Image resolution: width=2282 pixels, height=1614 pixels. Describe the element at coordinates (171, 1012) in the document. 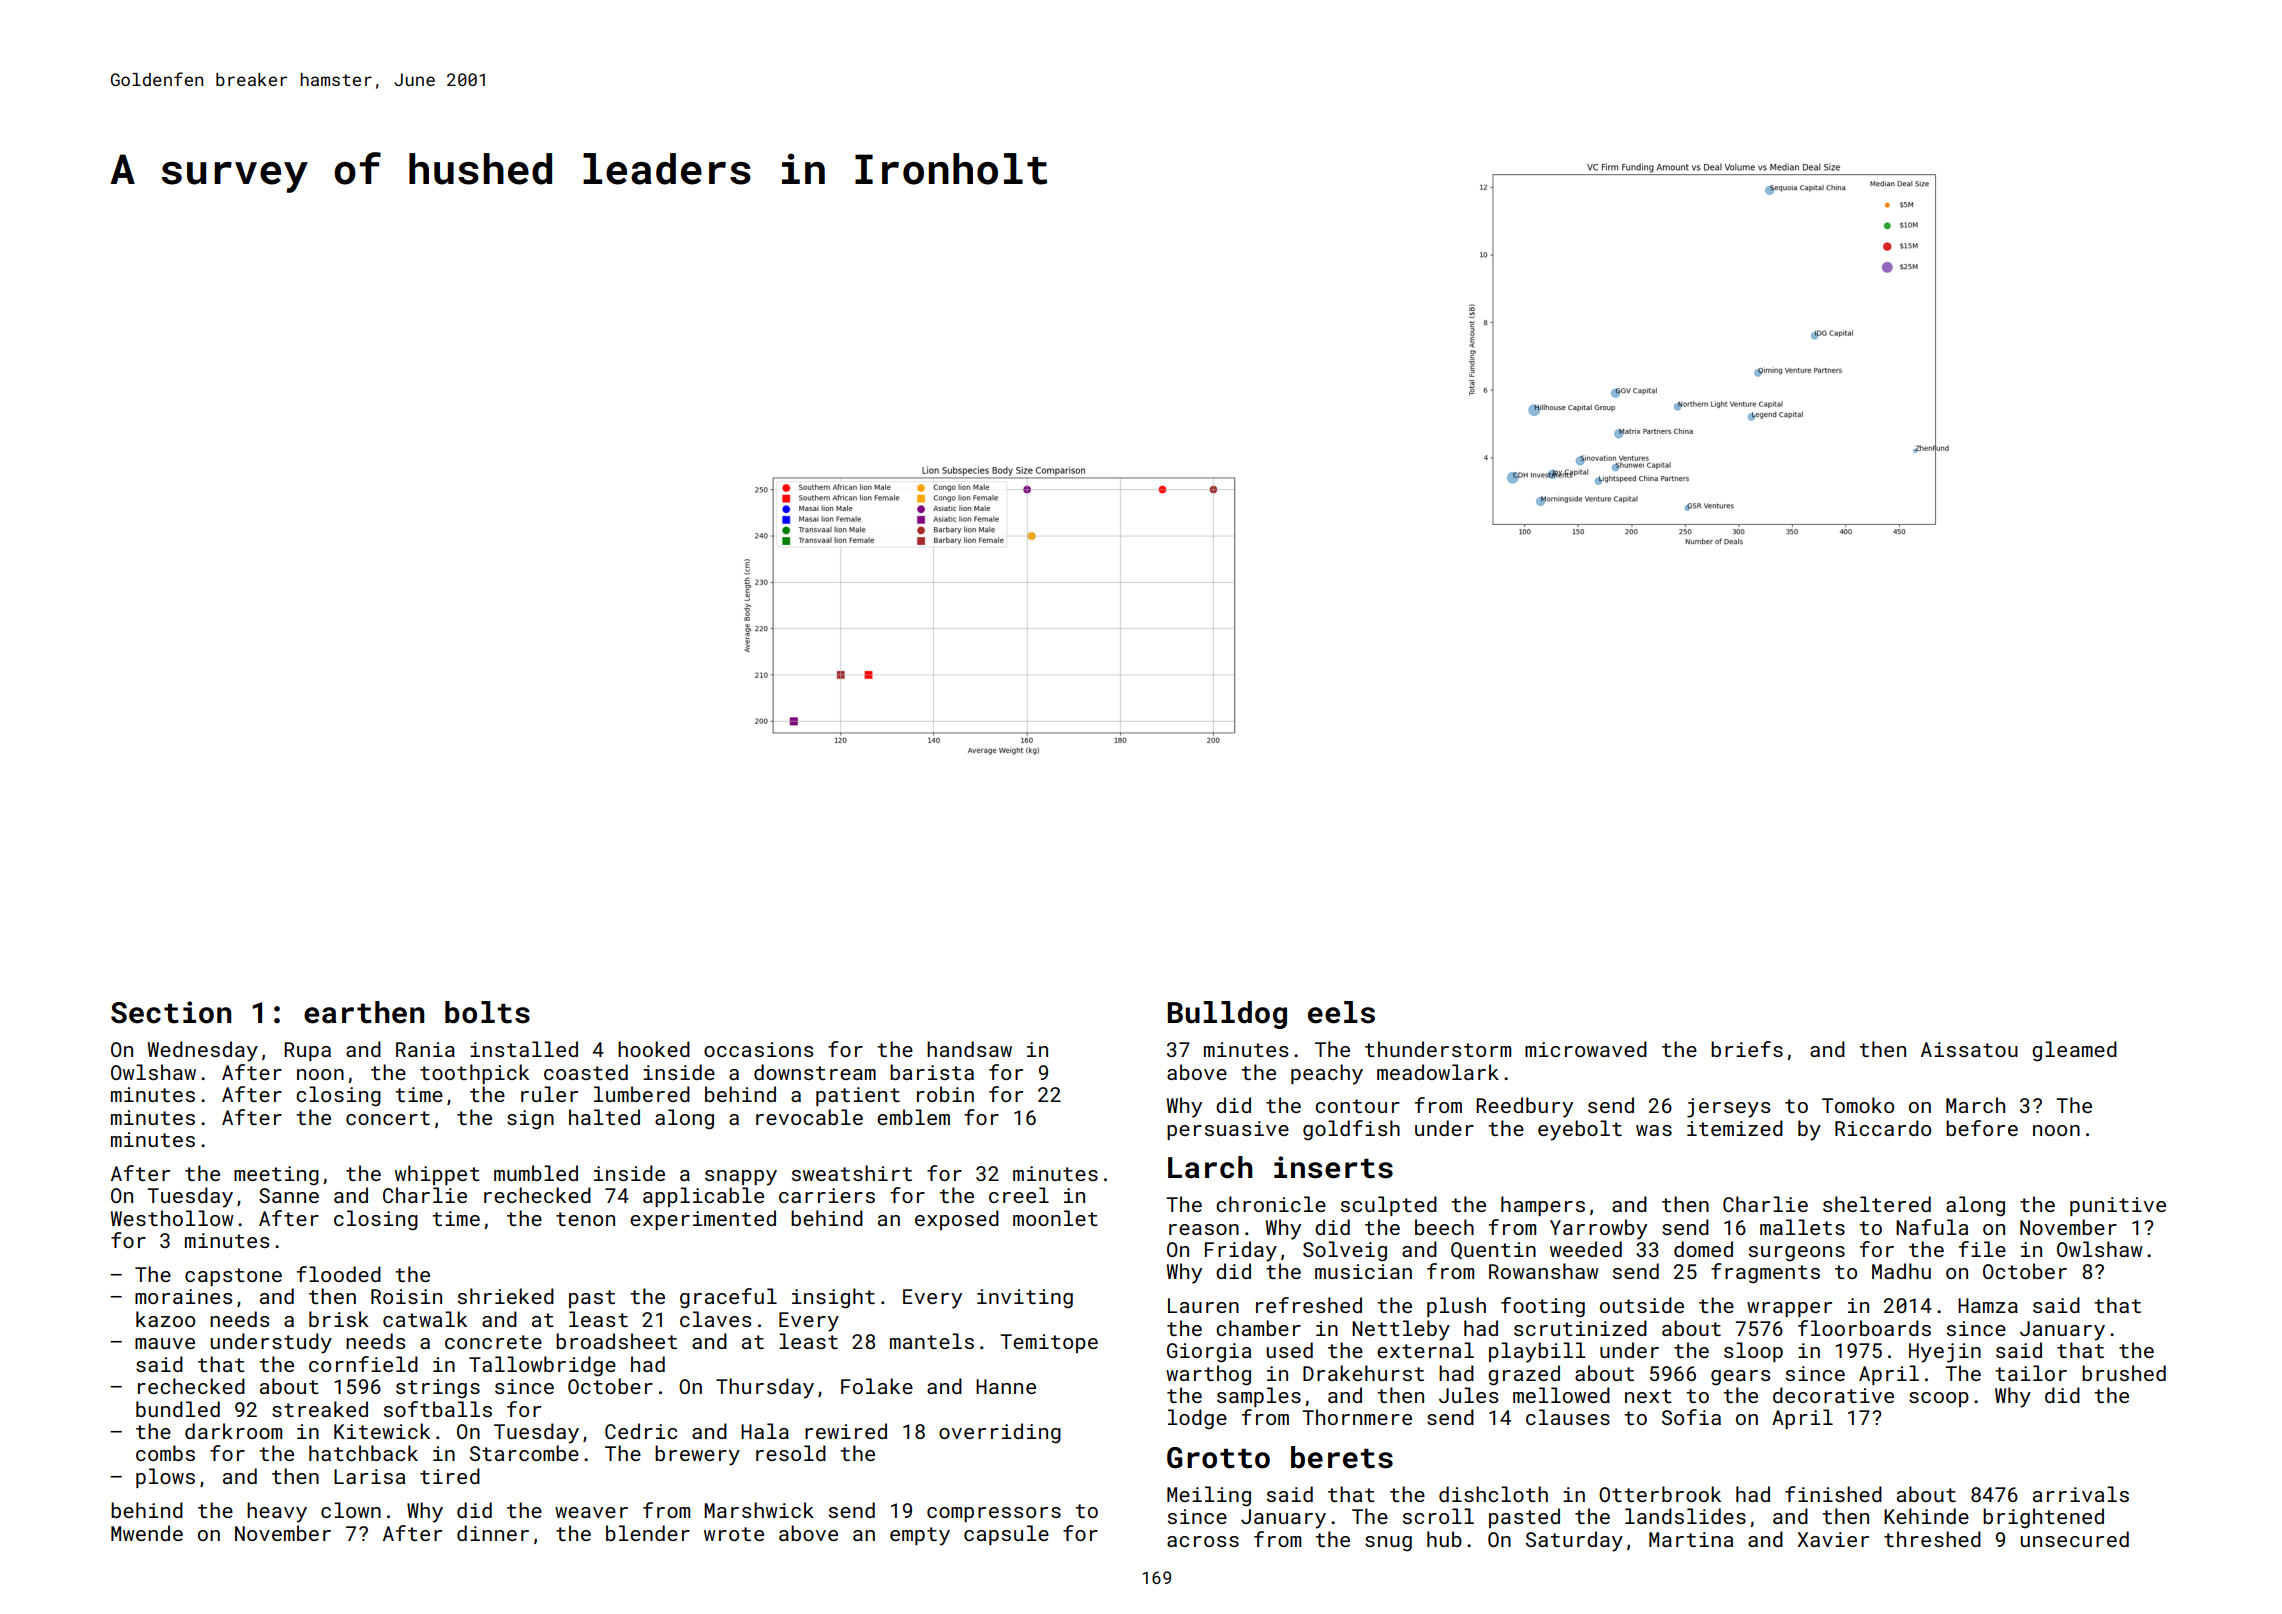

I see `Section` at that location.
